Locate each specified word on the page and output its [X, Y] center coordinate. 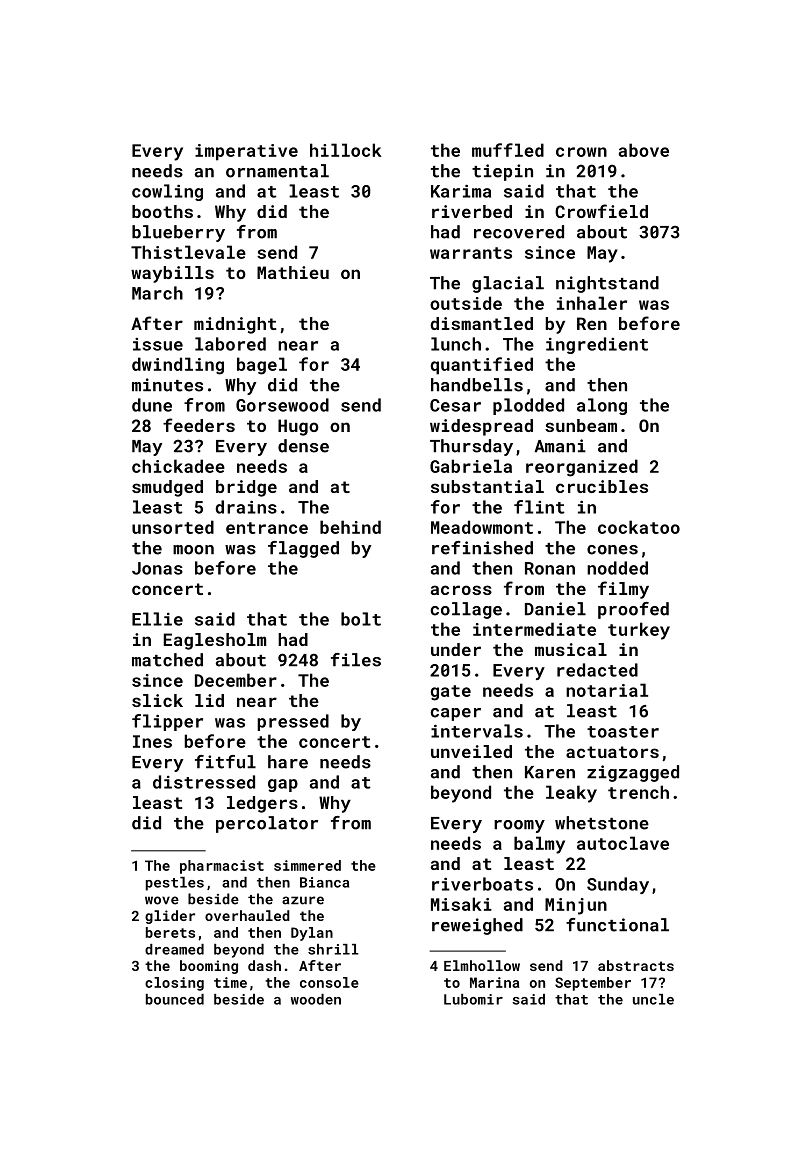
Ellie [157, 619]
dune [152, 405]
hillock [346, 150]
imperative [246, 152]
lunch [456, 344]
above [644, 150]
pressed [293, 722]
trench [638, 792]
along [602, 406]
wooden [316, 999]
